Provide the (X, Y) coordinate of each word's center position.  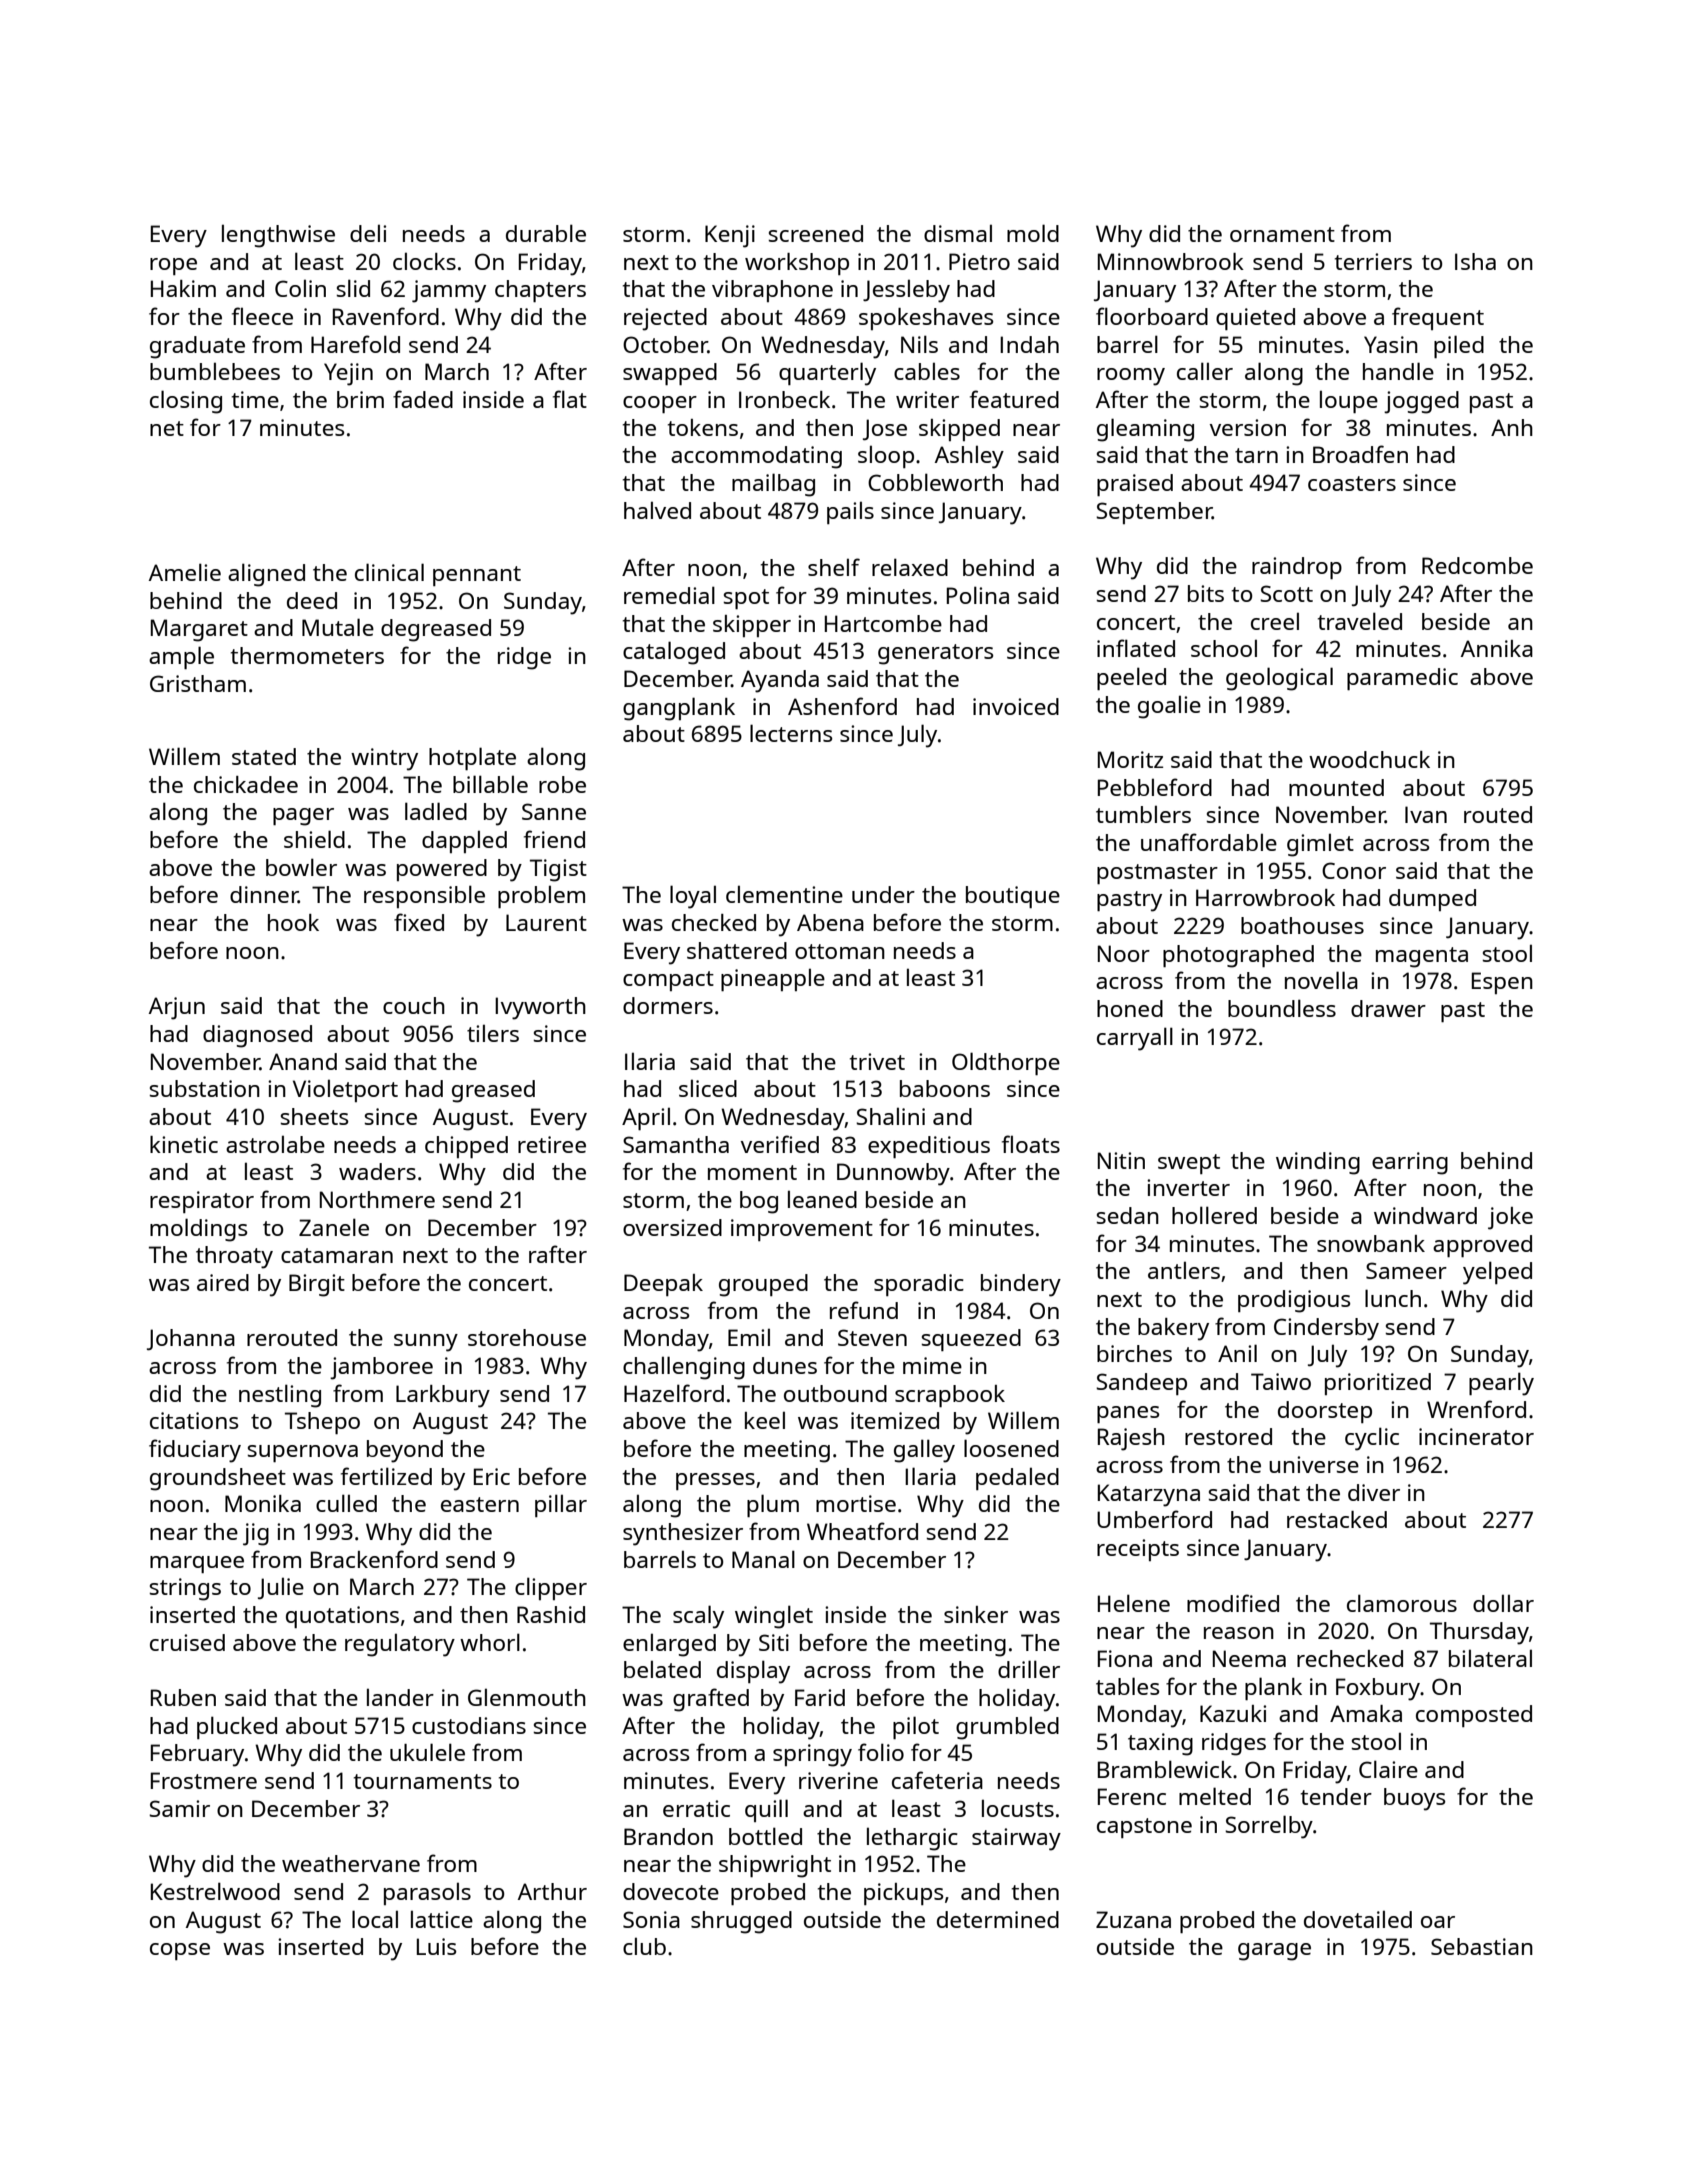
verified (780, 1144)
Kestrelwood (215, 1891)
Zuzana (1133, 1919)
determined (998, 1919)
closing (186, 402)
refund (864, 1310)
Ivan (1426, 814)
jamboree (381, 1368)
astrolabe (275, 1144)
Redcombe (1477, 565)
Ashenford (842, 706)
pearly (1501, 1384)
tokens (703, 427)
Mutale (338, 627)
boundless (1282, 1008)
